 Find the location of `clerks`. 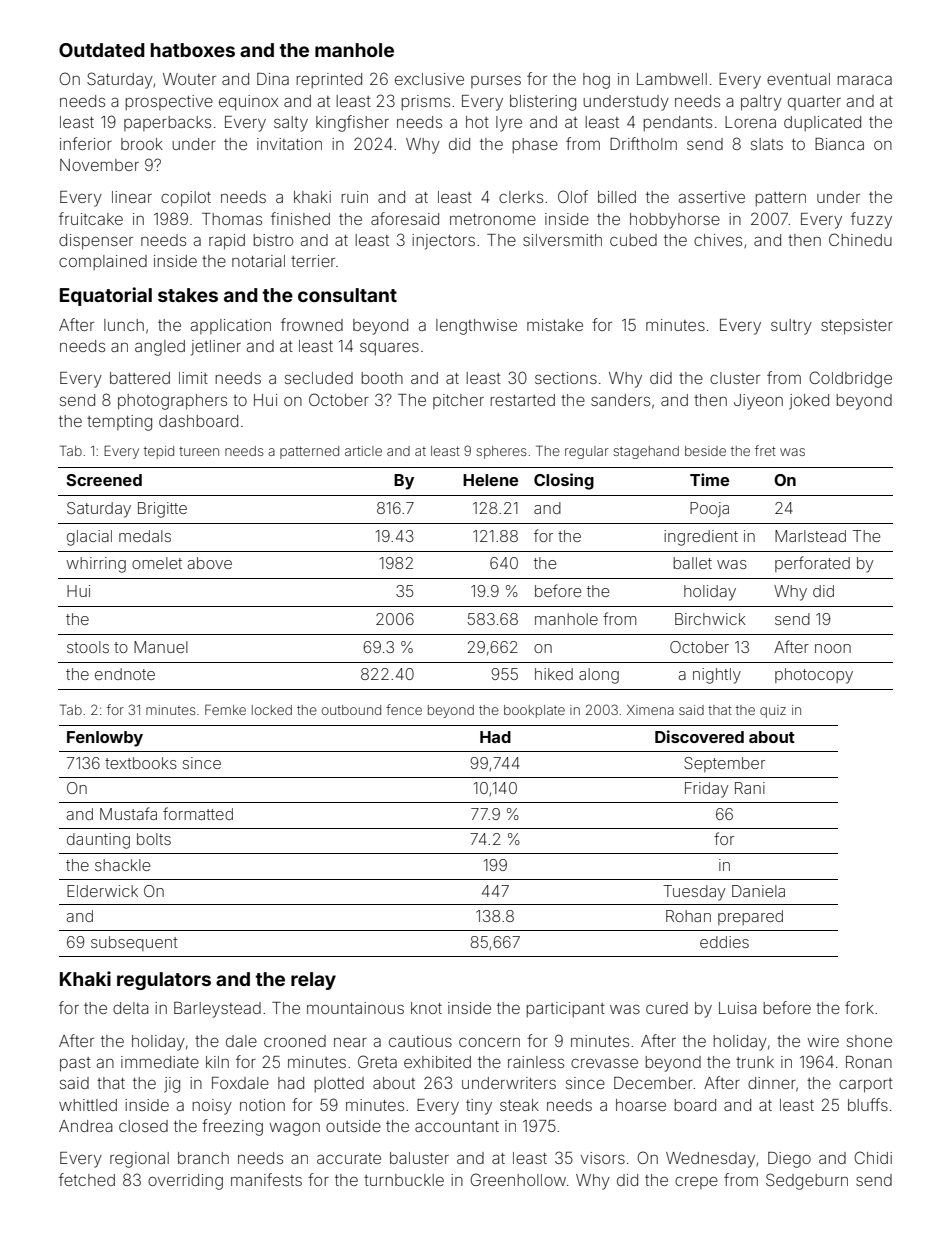

clerks is located at coordinates (521, 197).
